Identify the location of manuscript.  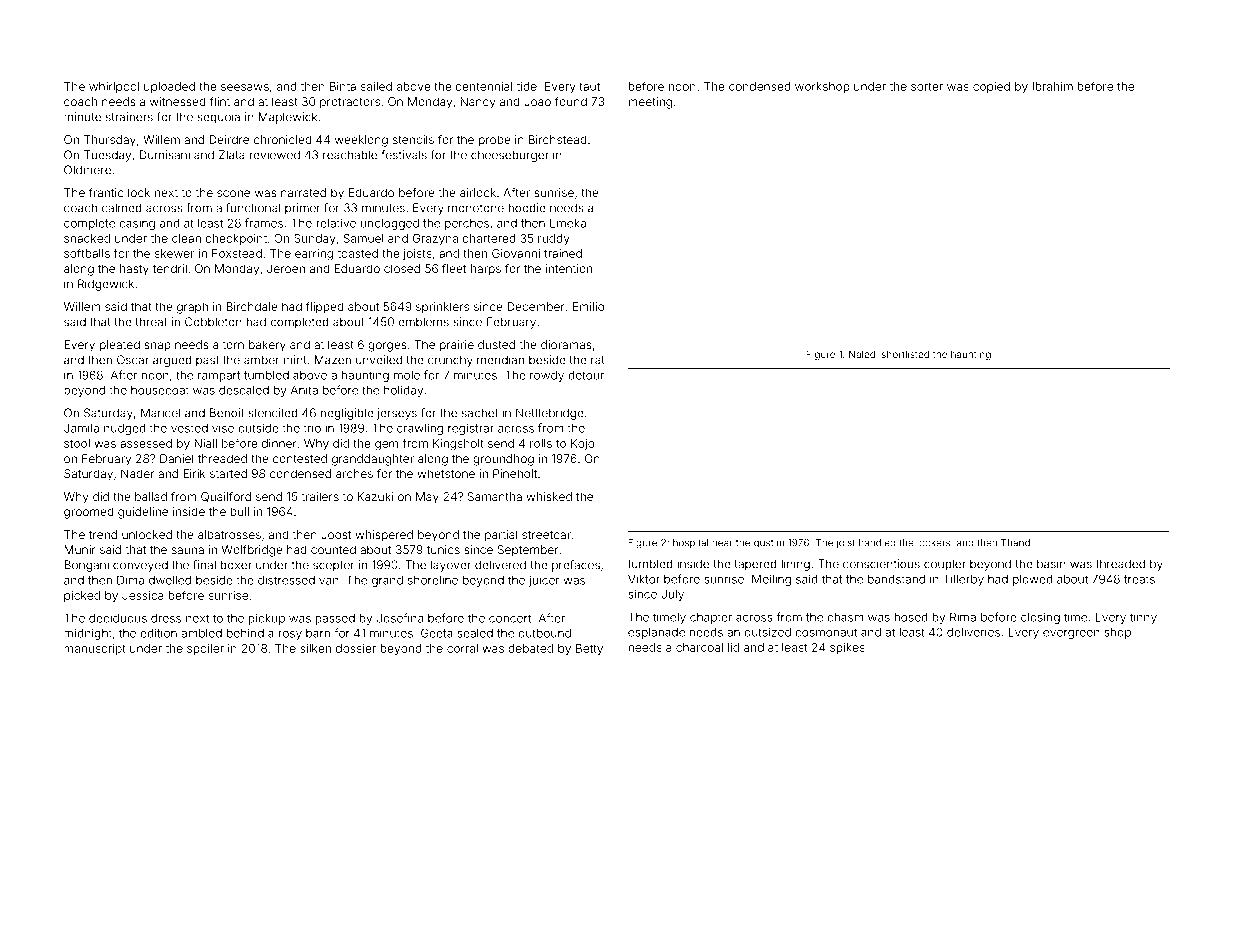
(95, 649).
